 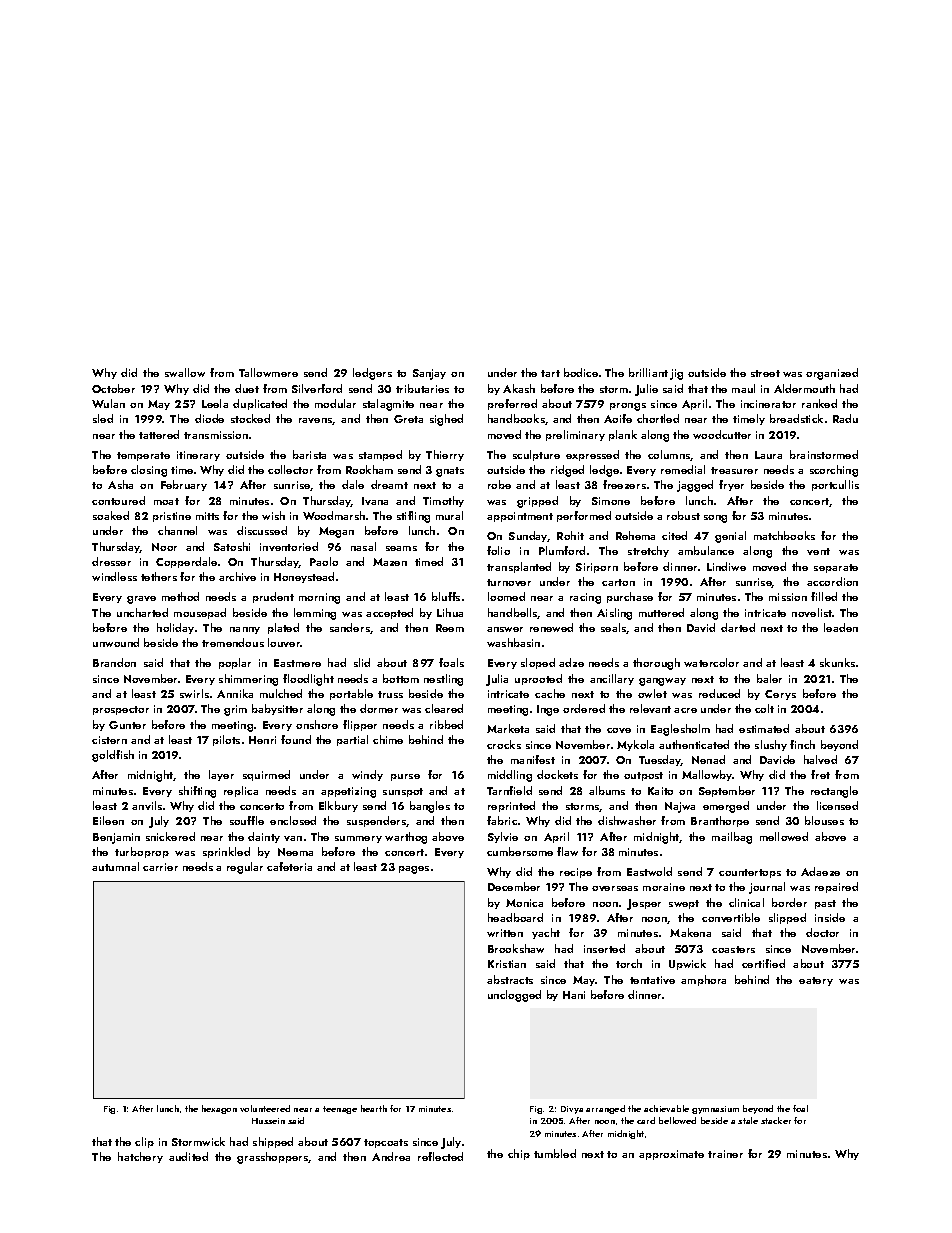 What do you see at coordinates (648, 372) in the page?
I see `brilliant` at bounding box center [648, 372].
